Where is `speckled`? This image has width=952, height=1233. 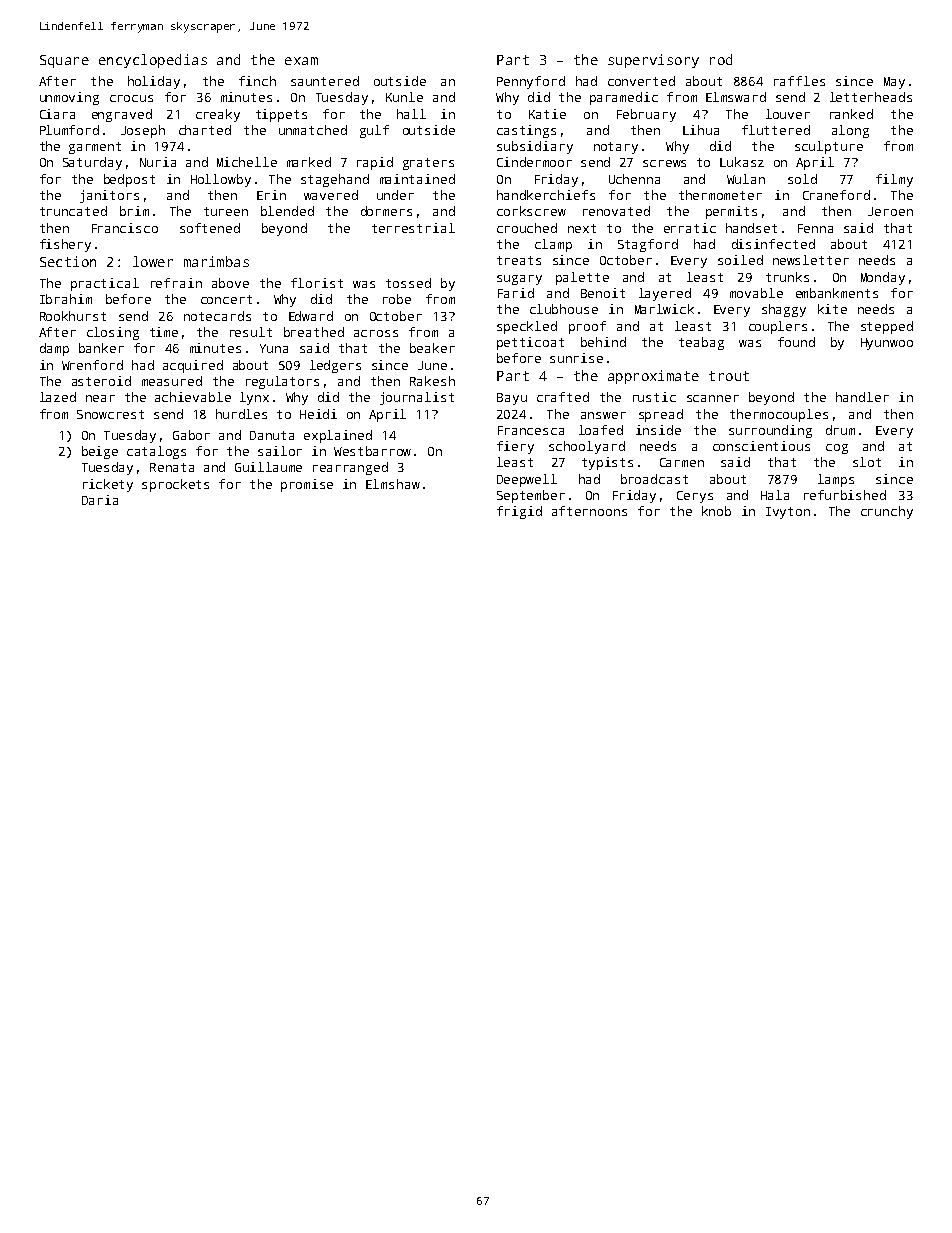 speckled is located at coordinates (527, 327).
